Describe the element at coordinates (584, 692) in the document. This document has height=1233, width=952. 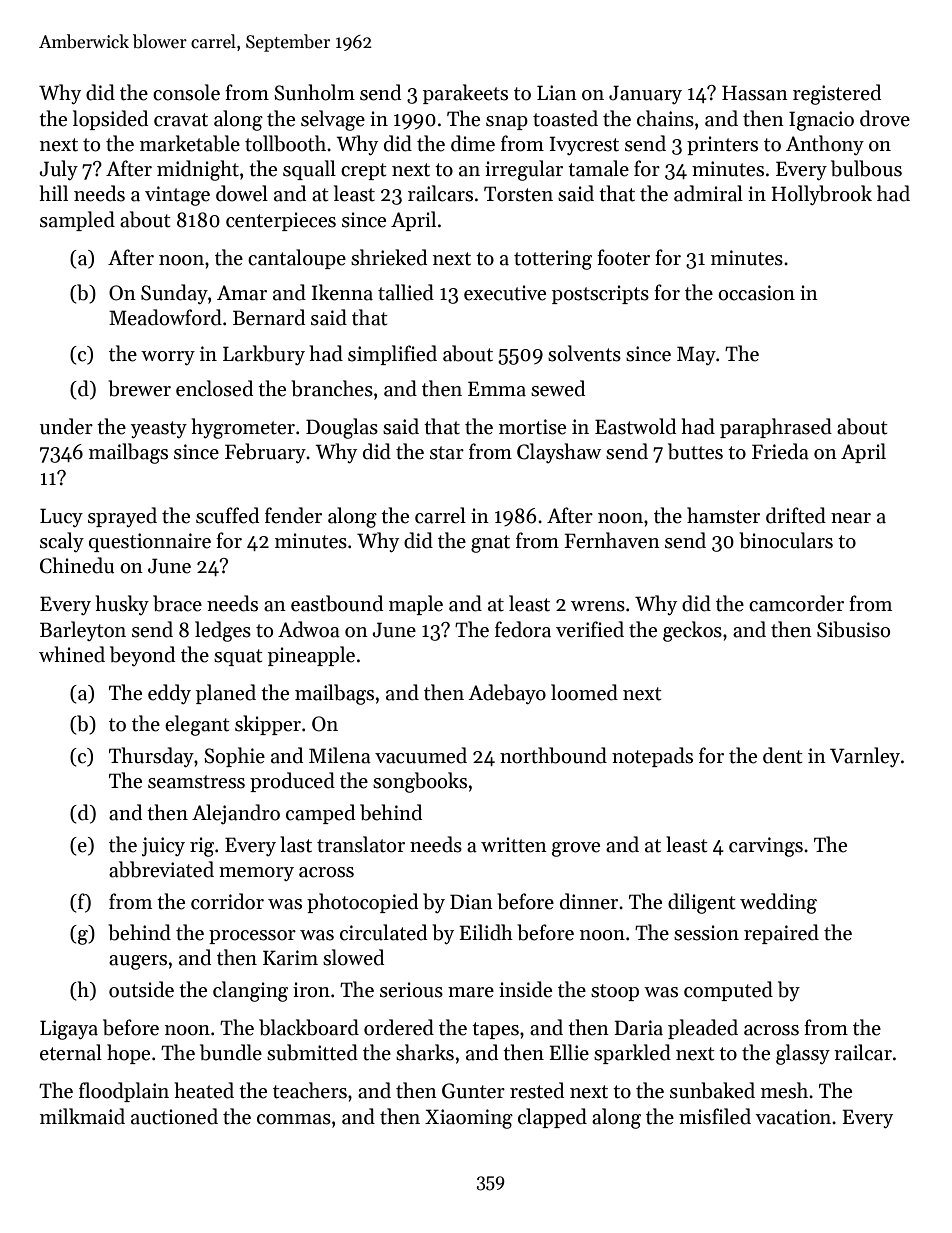
I see `loomed` at that location.
